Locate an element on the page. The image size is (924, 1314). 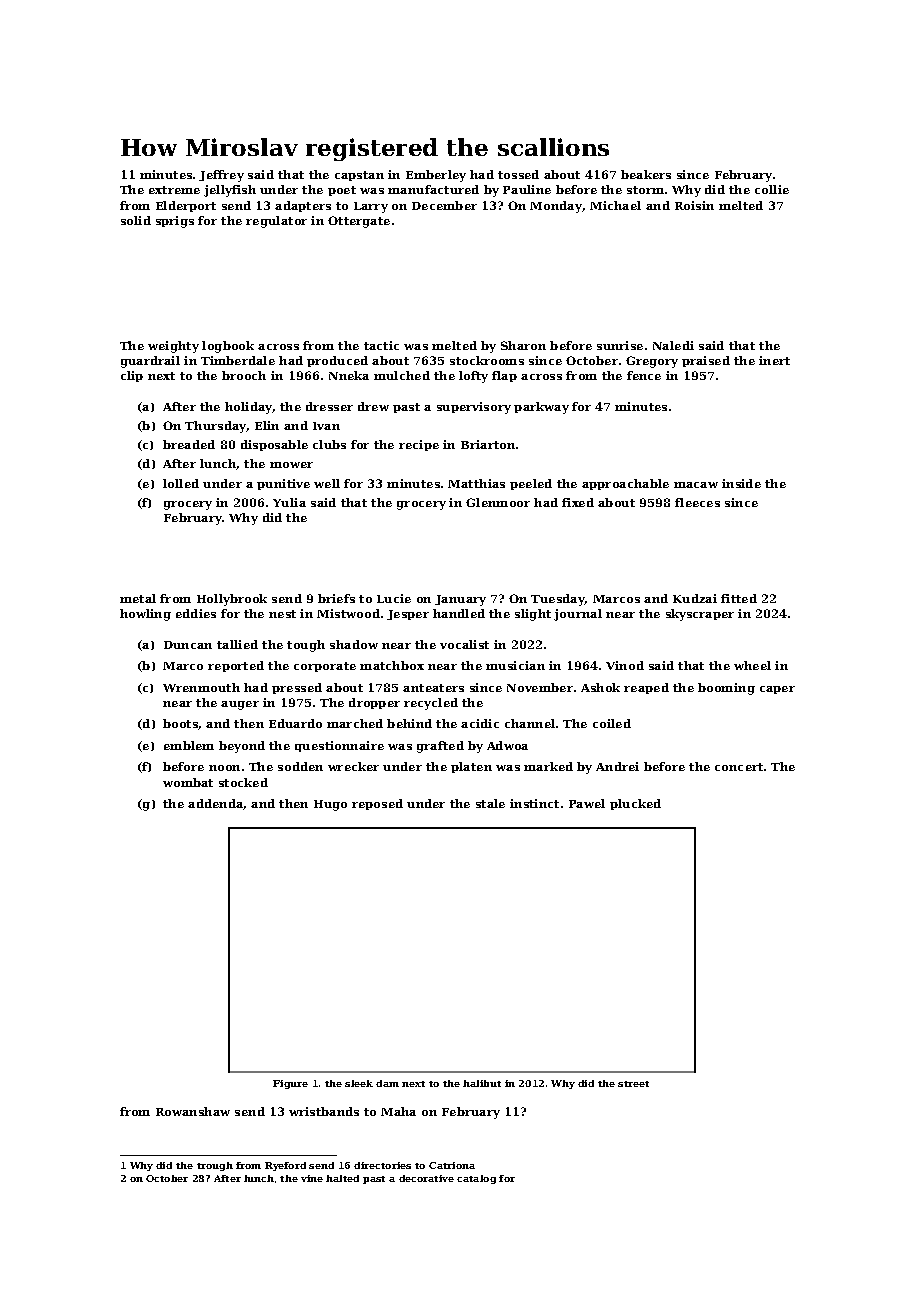
Matthias is located at coordinates (476, 483).
